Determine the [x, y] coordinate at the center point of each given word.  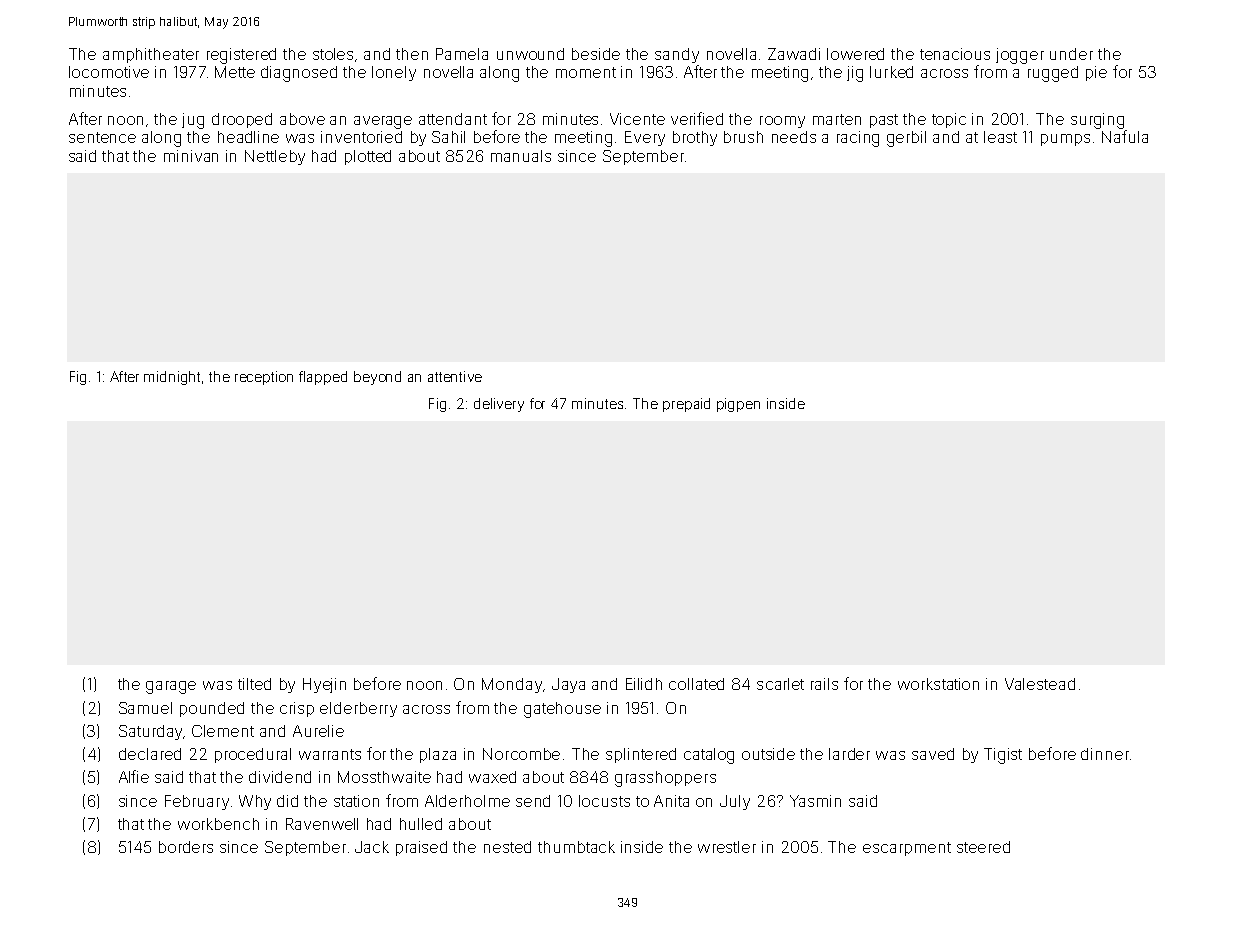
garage [171, 687]
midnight [172, 378]
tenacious [955, 54]
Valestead [1040, 684]
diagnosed [299, 74]
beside [596, 54]
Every [645, 138]
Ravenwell [322, 824]
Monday [512, 685]
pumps [1065, 140]
